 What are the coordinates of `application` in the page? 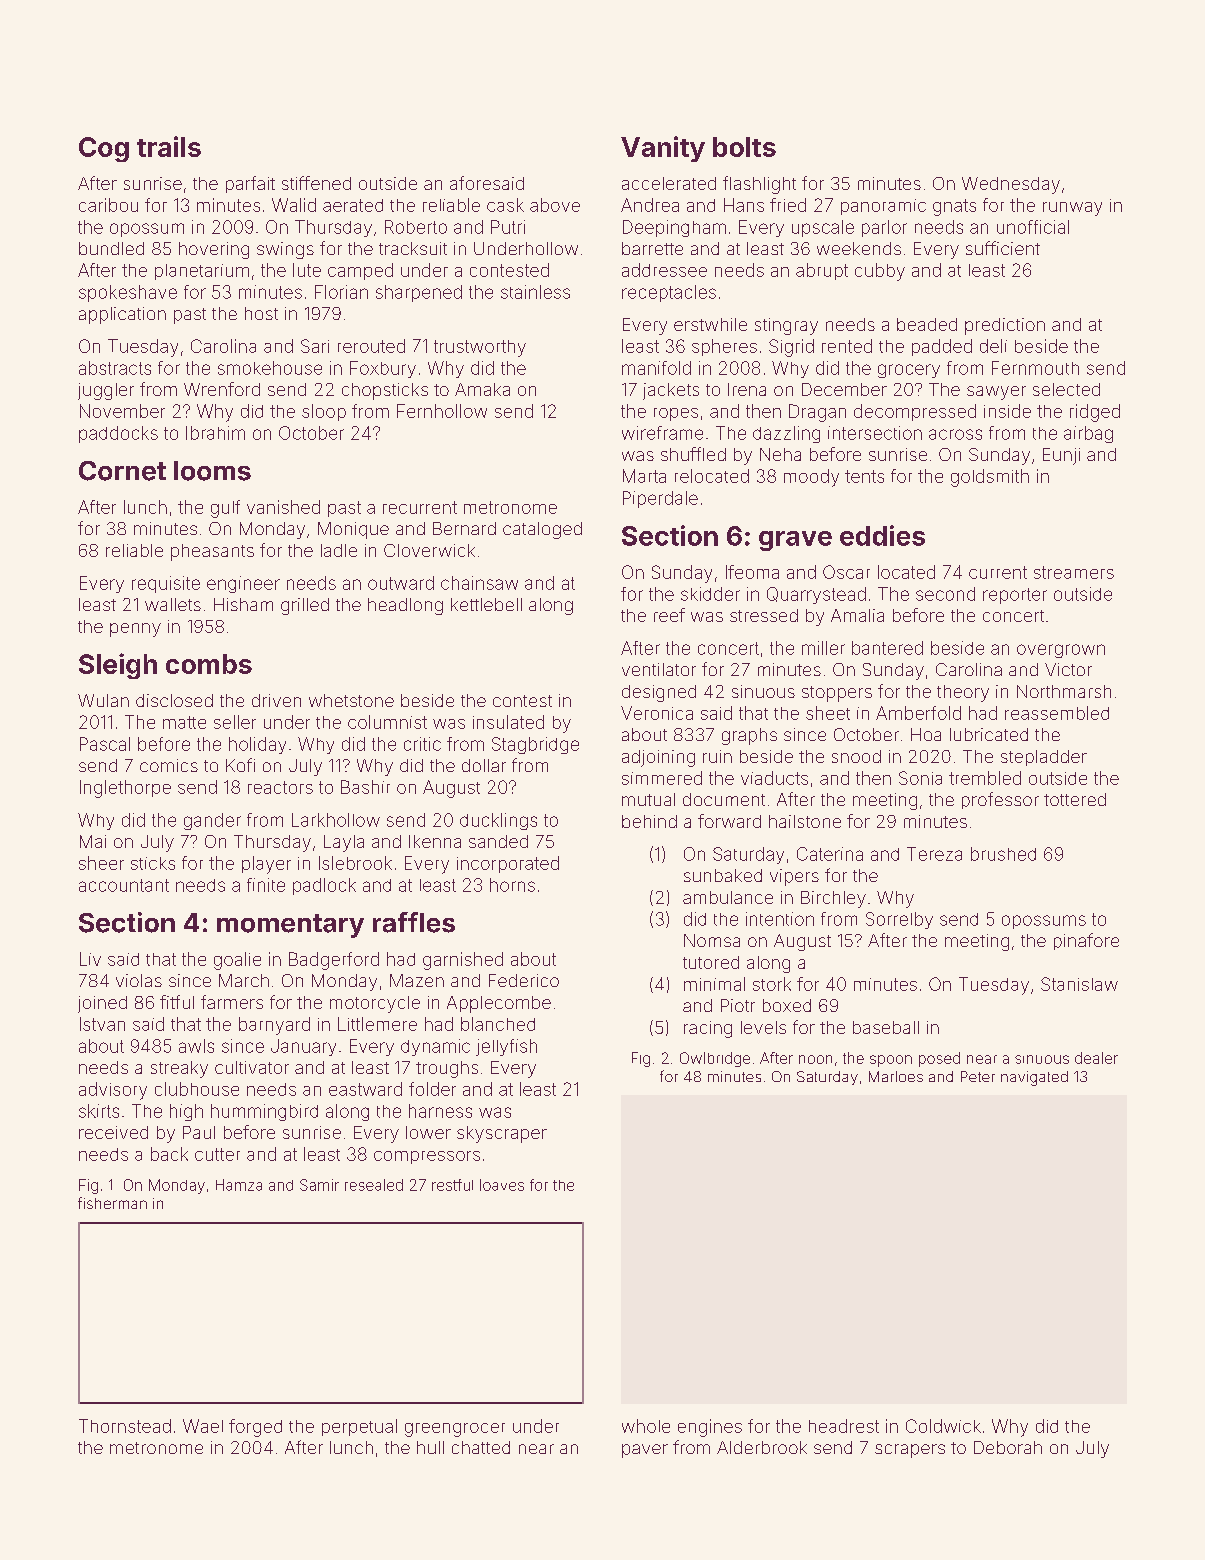 It's located at (122, 315).
